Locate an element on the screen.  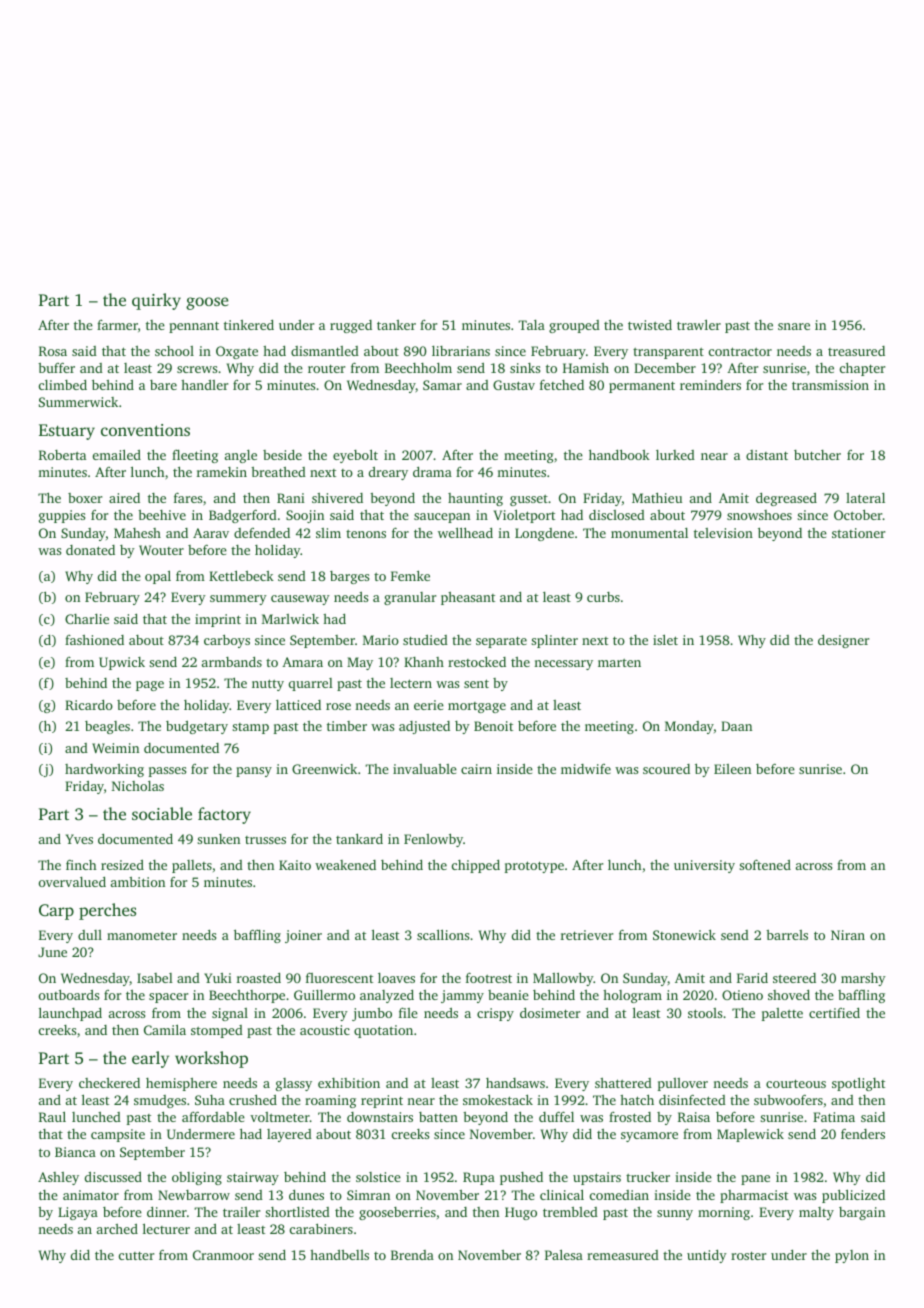
degreased is located at coordinates (786, 499).
